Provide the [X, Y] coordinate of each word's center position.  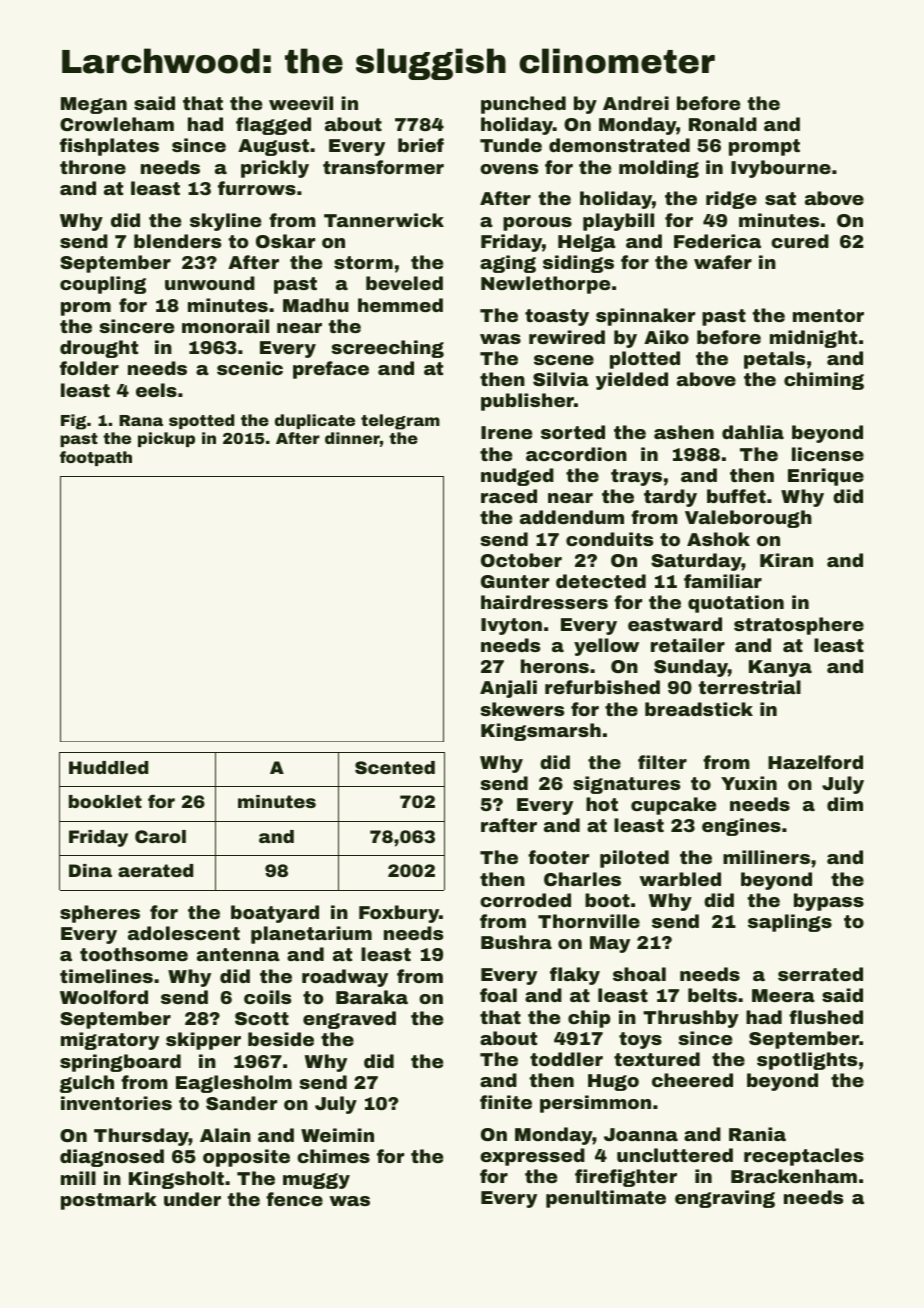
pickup [166, 439]
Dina [90, 870]
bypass [829, 902]
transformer [383, 167]
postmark [109, 1201]
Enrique [826, 477]
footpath [96, 458]
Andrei [636, 103]
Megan [94, 105]
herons [555, 666]
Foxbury [399, 914]
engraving [725, 1199]
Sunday [691, 668]
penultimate [606, 1199]
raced [509, 496]
